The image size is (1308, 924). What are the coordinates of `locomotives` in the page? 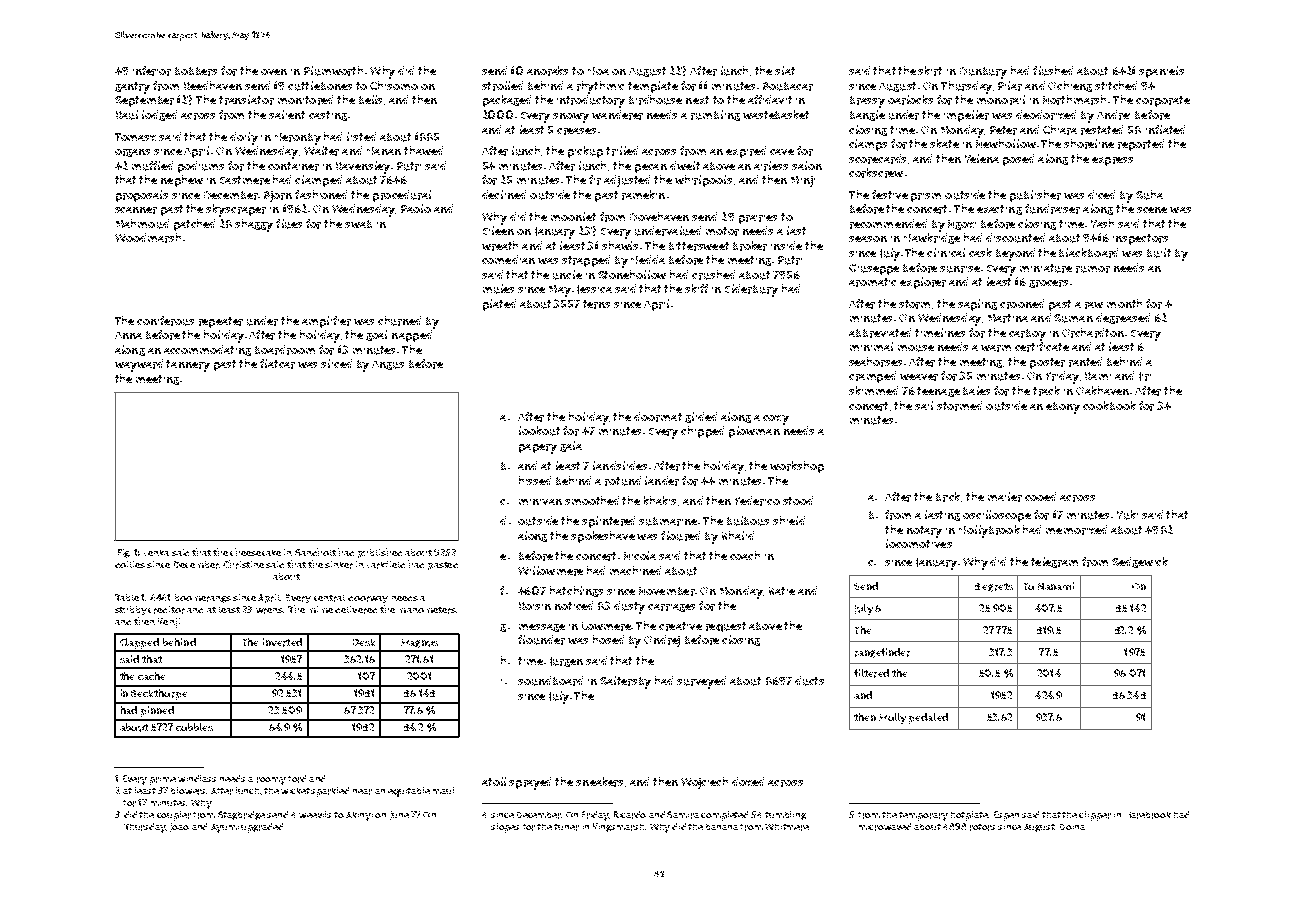 It's located at (919, 543).
